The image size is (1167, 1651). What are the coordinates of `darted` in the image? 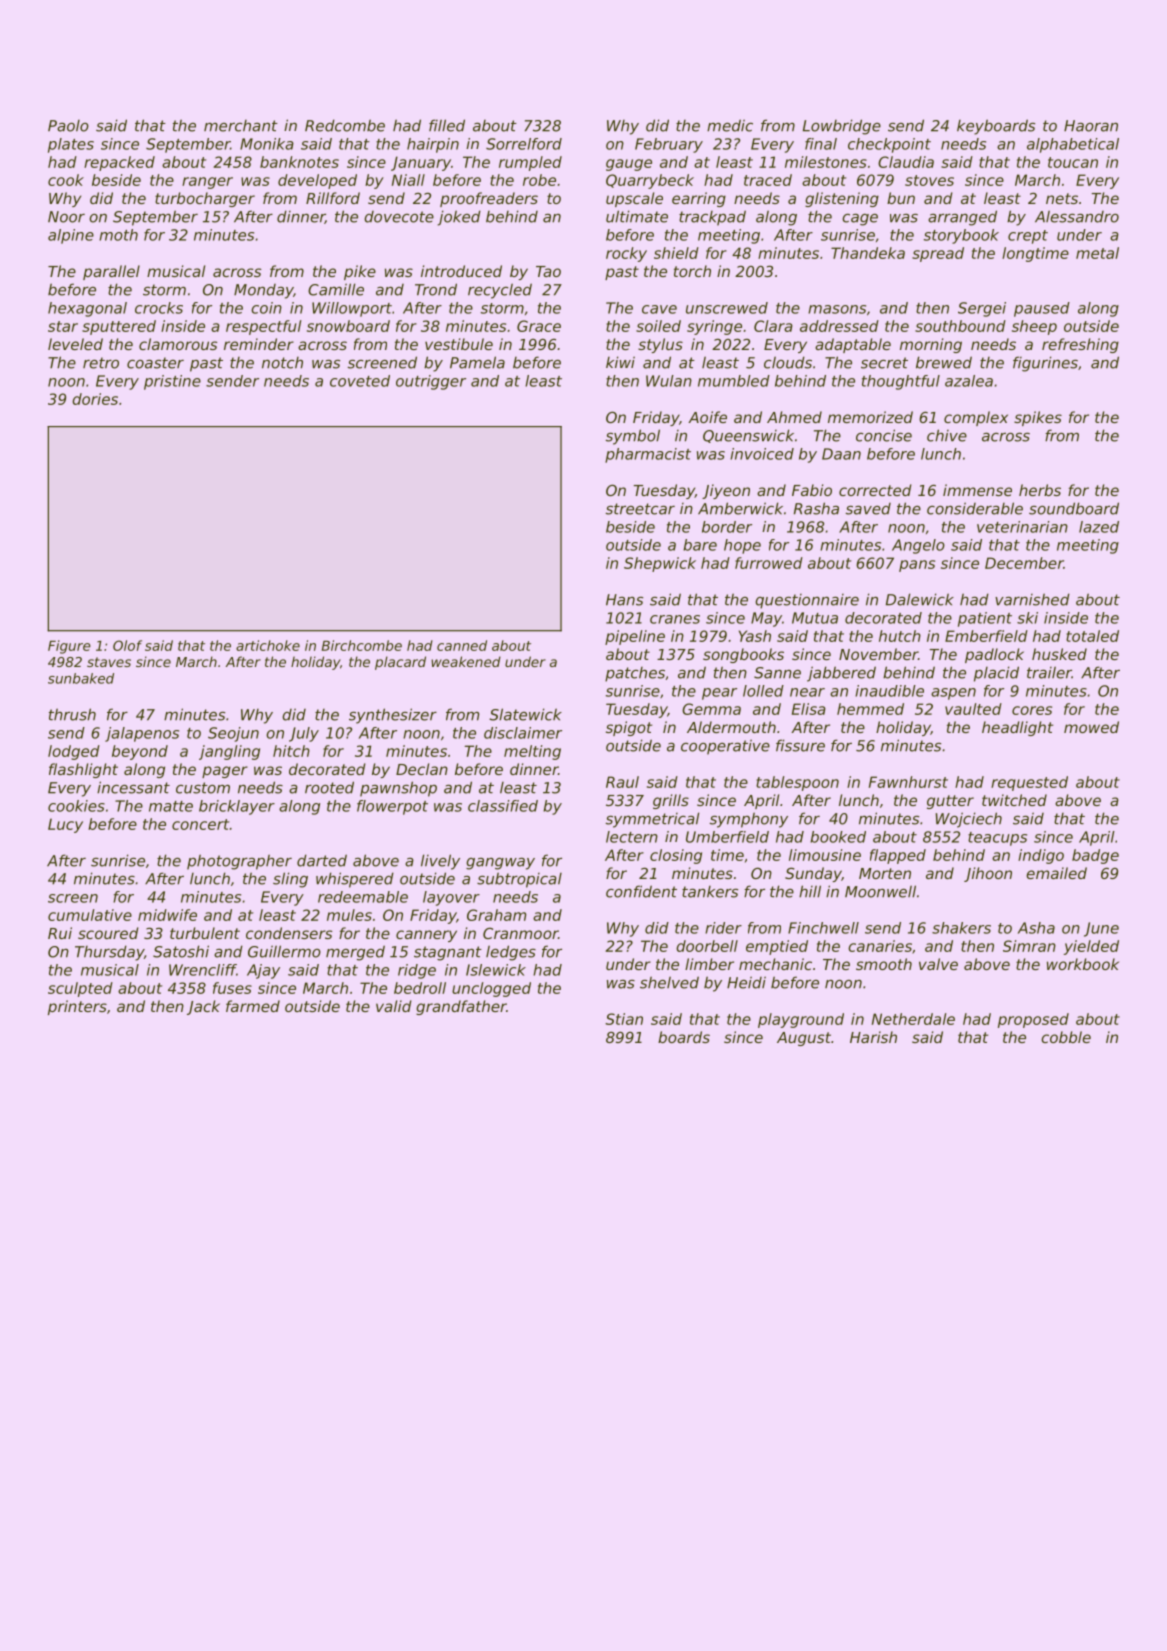 It's located at (322, 860).
